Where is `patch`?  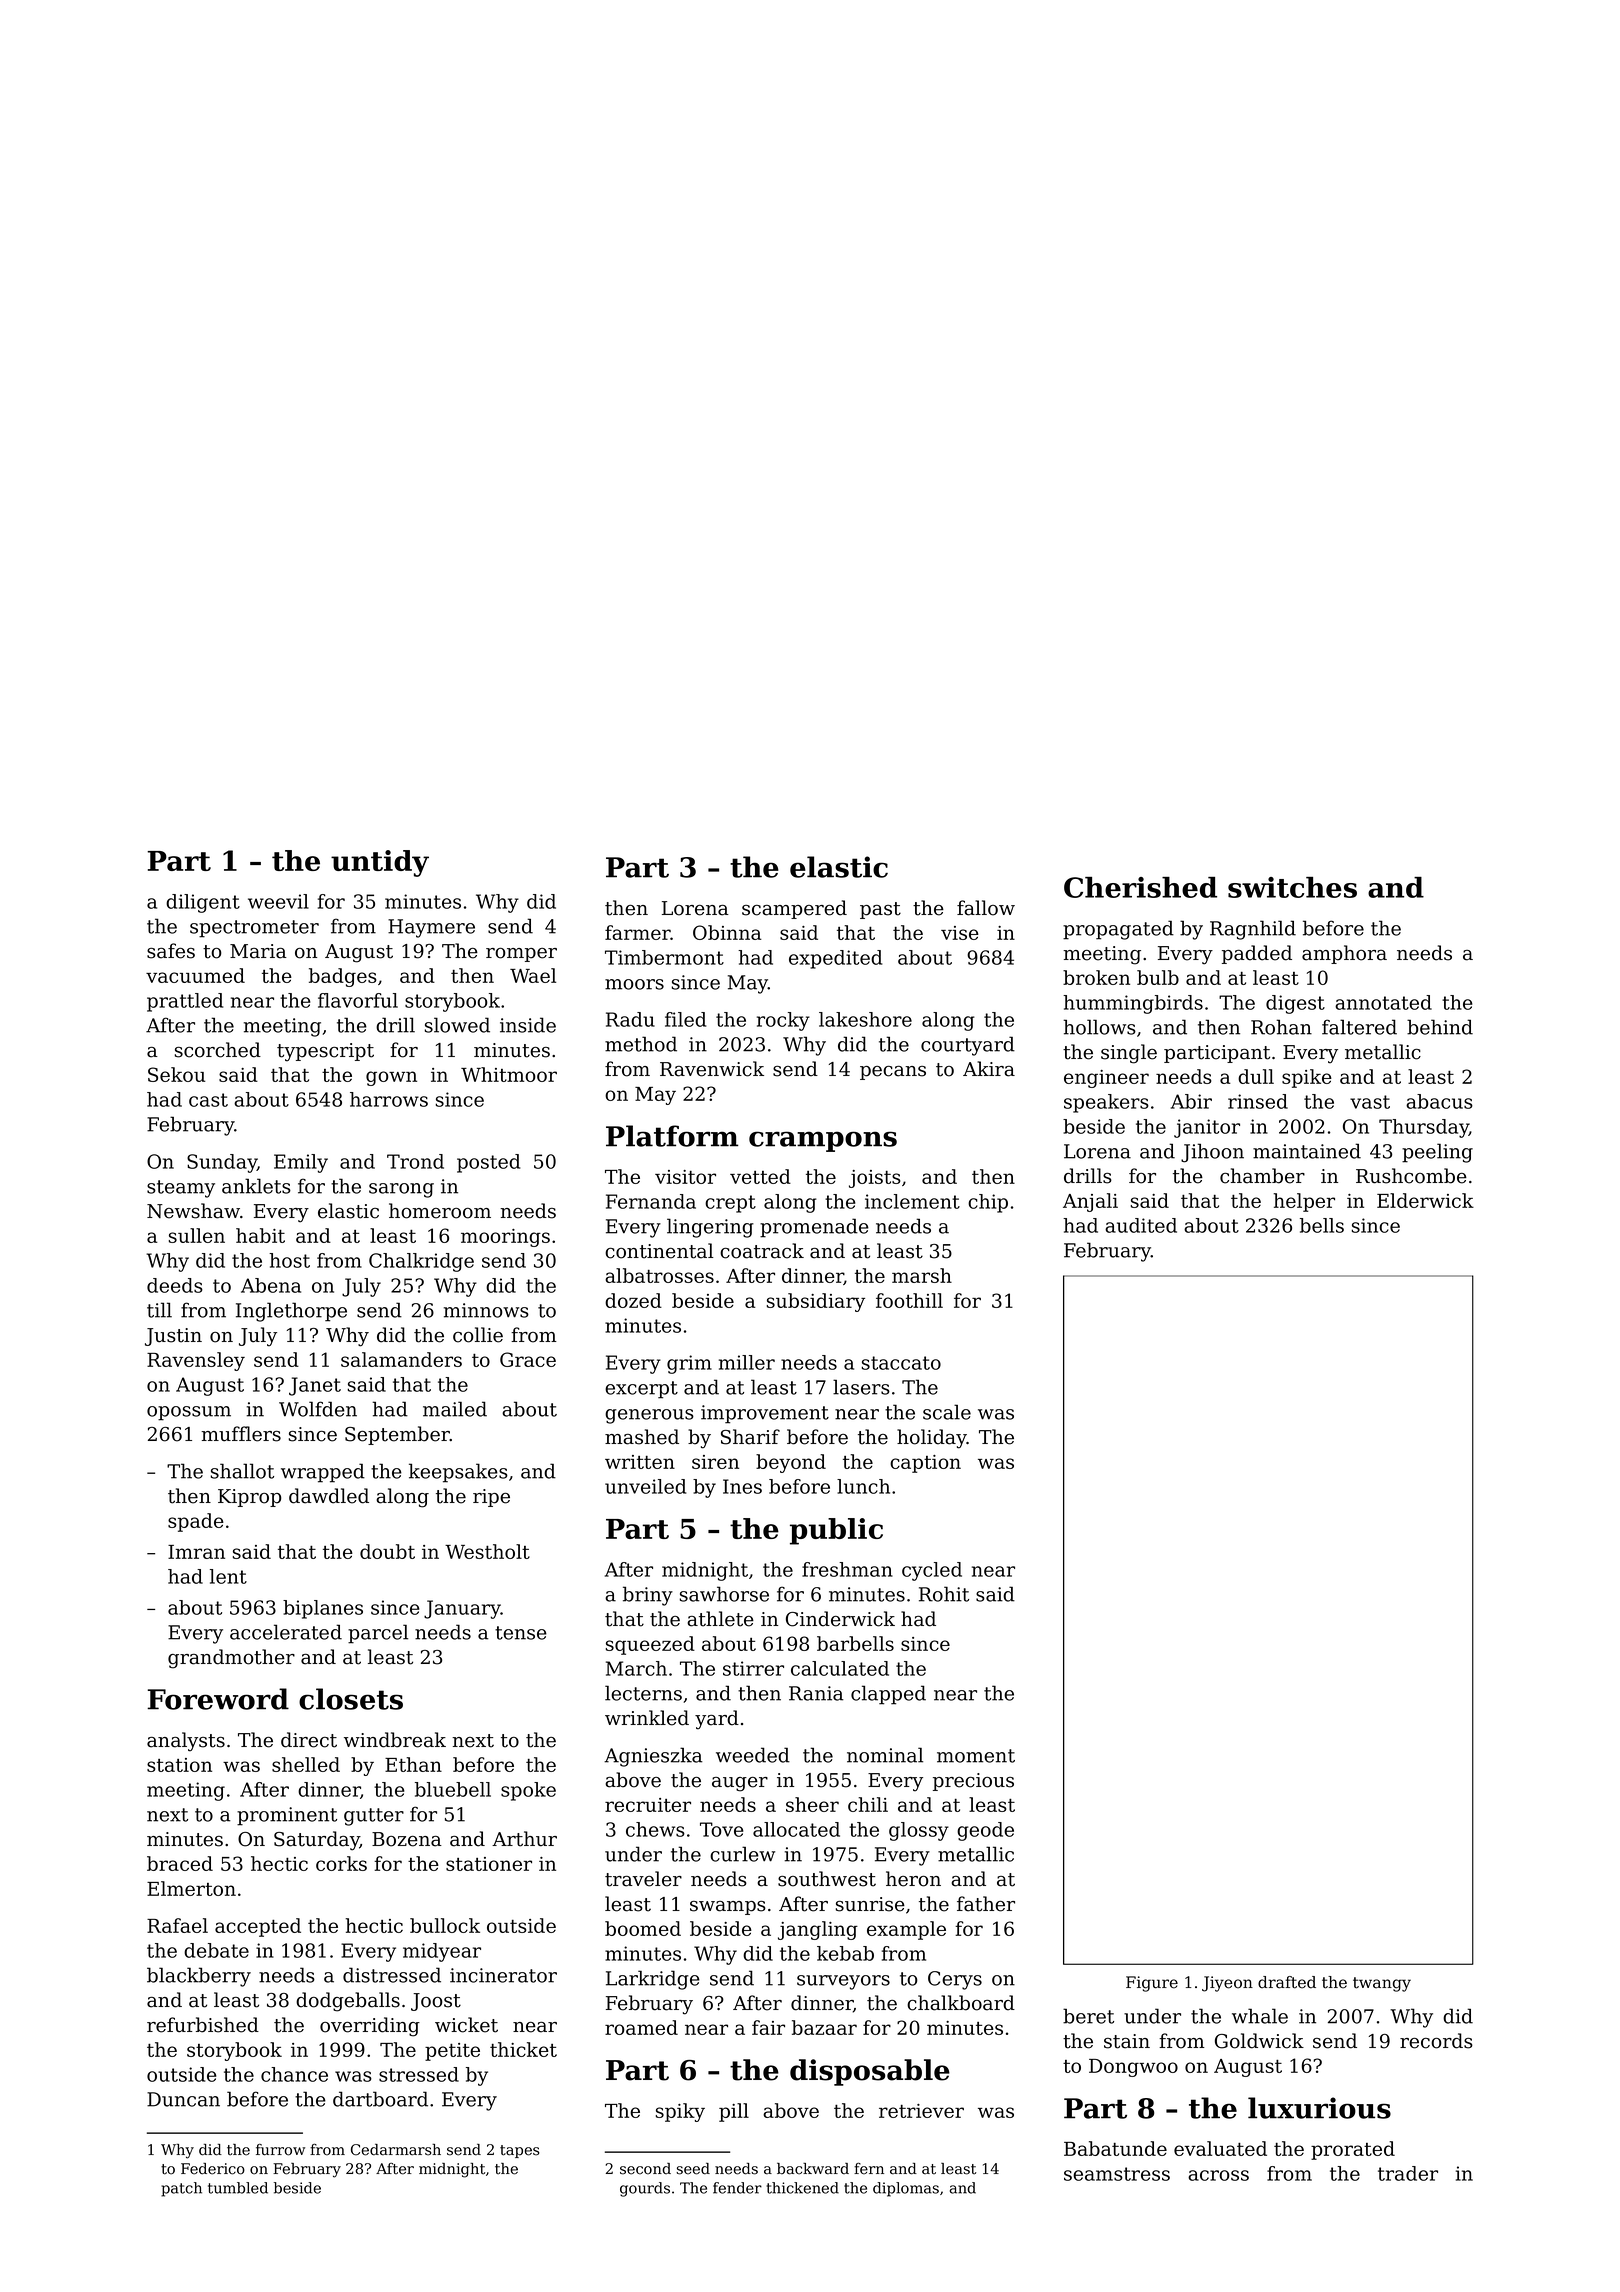 patch is located at coordinates (181, 2189).
